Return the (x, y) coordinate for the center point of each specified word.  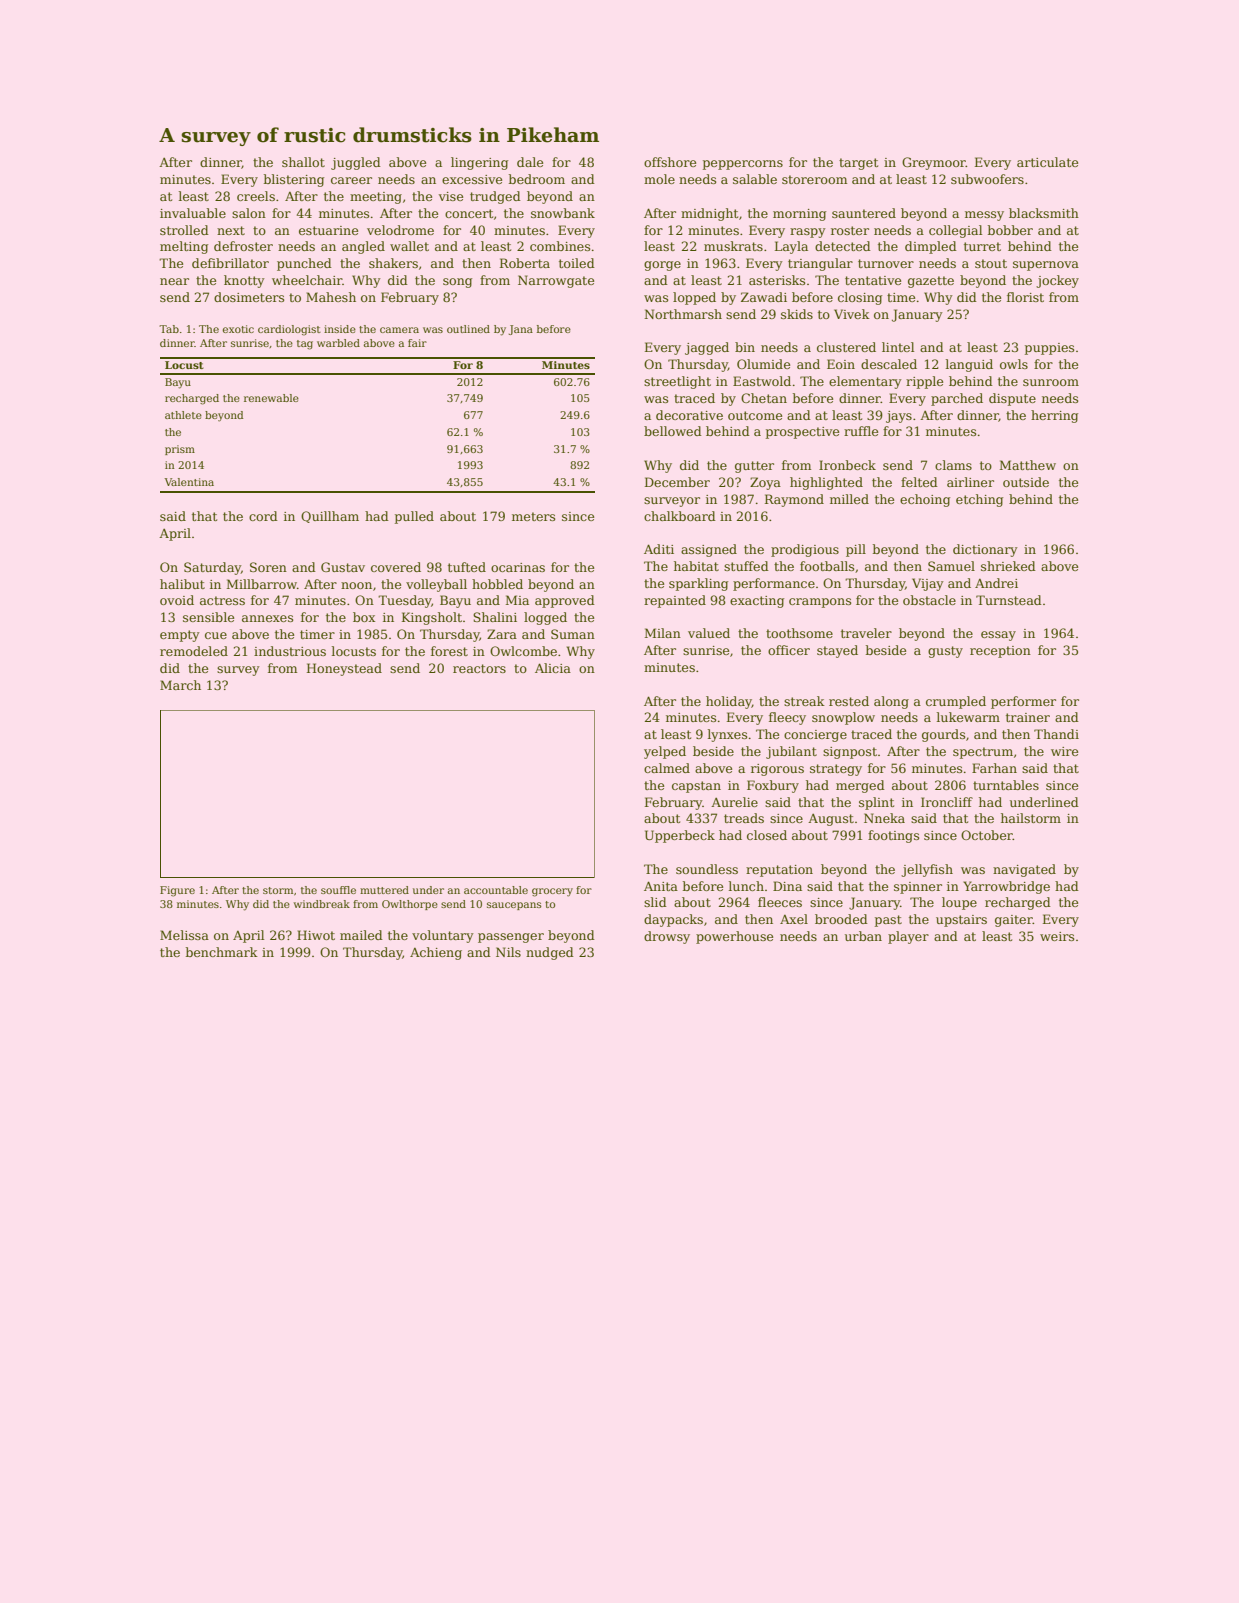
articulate (1047, 162)
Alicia (553, 668)
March (180, 685)
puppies (1049, 349)
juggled (356, 163)
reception (1000, 652)
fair (417, 343)
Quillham (330, 517)
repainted (675, 601)
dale (530, 162)
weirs (1057, 936)
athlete (183, 415)
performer (1023, 702)
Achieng (436, 953)
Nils (508, 952)
